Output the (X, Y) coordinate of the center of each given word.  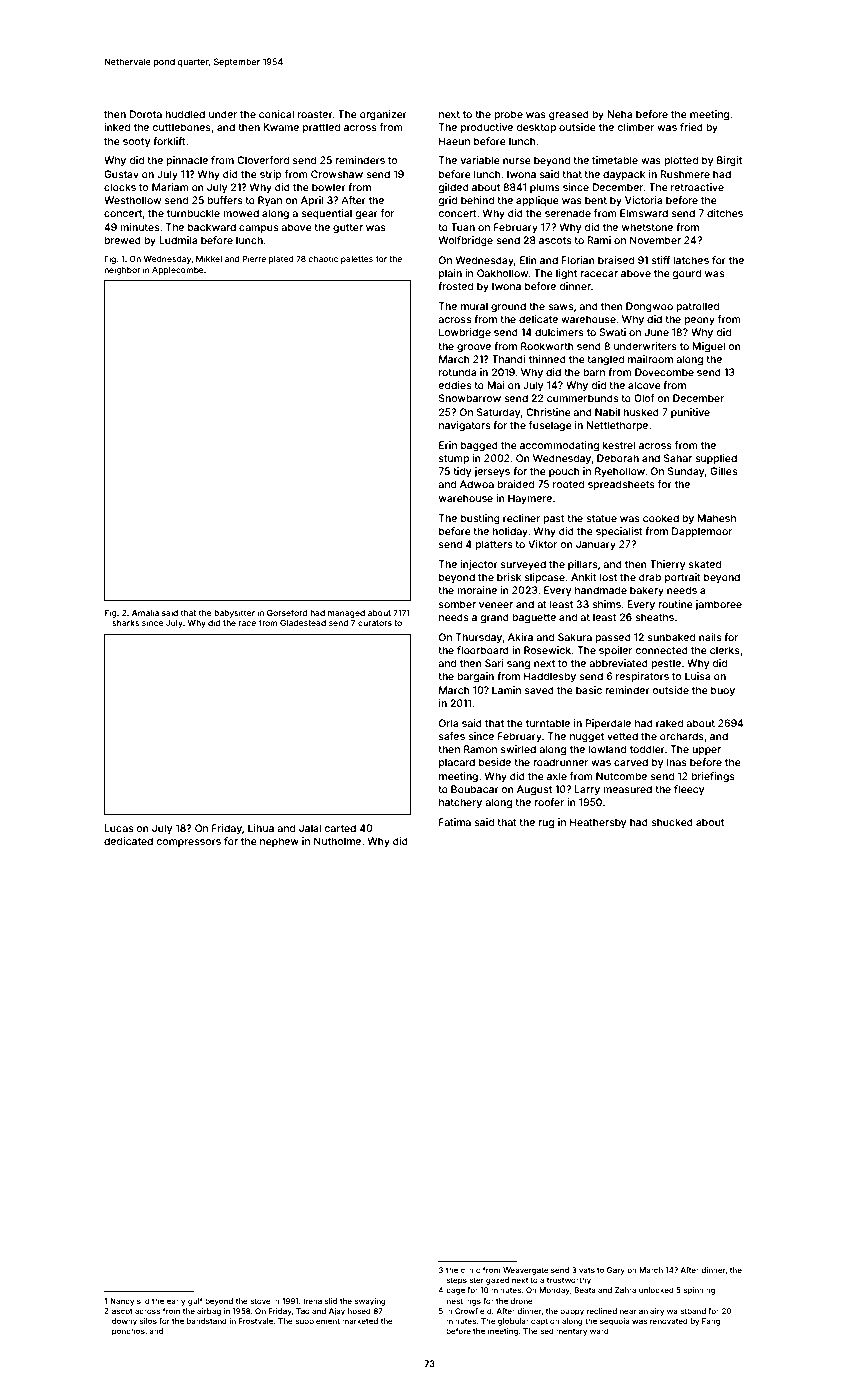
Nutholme (337, 841)
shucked (672, 822)
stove (260, 1301)
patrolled (697, 307)
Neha (620, 114)
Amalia (145, 612)
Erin (448, 445)
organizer (383, 115)
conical (276, 114)
